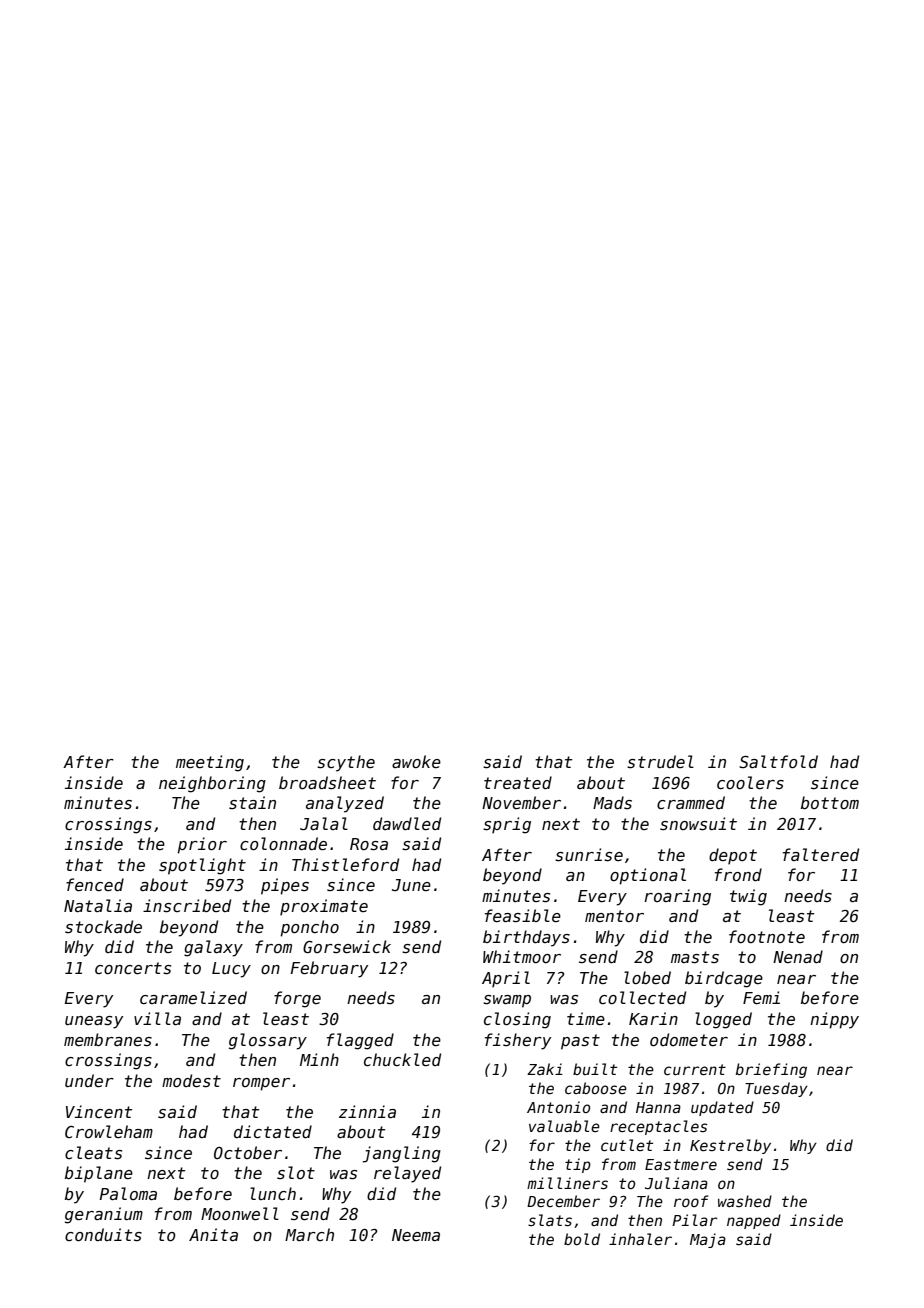 The image size is (924, 1308). Describe the element at coordinates (212, 784) in the screenshot. I see `neighboring` at that location.
